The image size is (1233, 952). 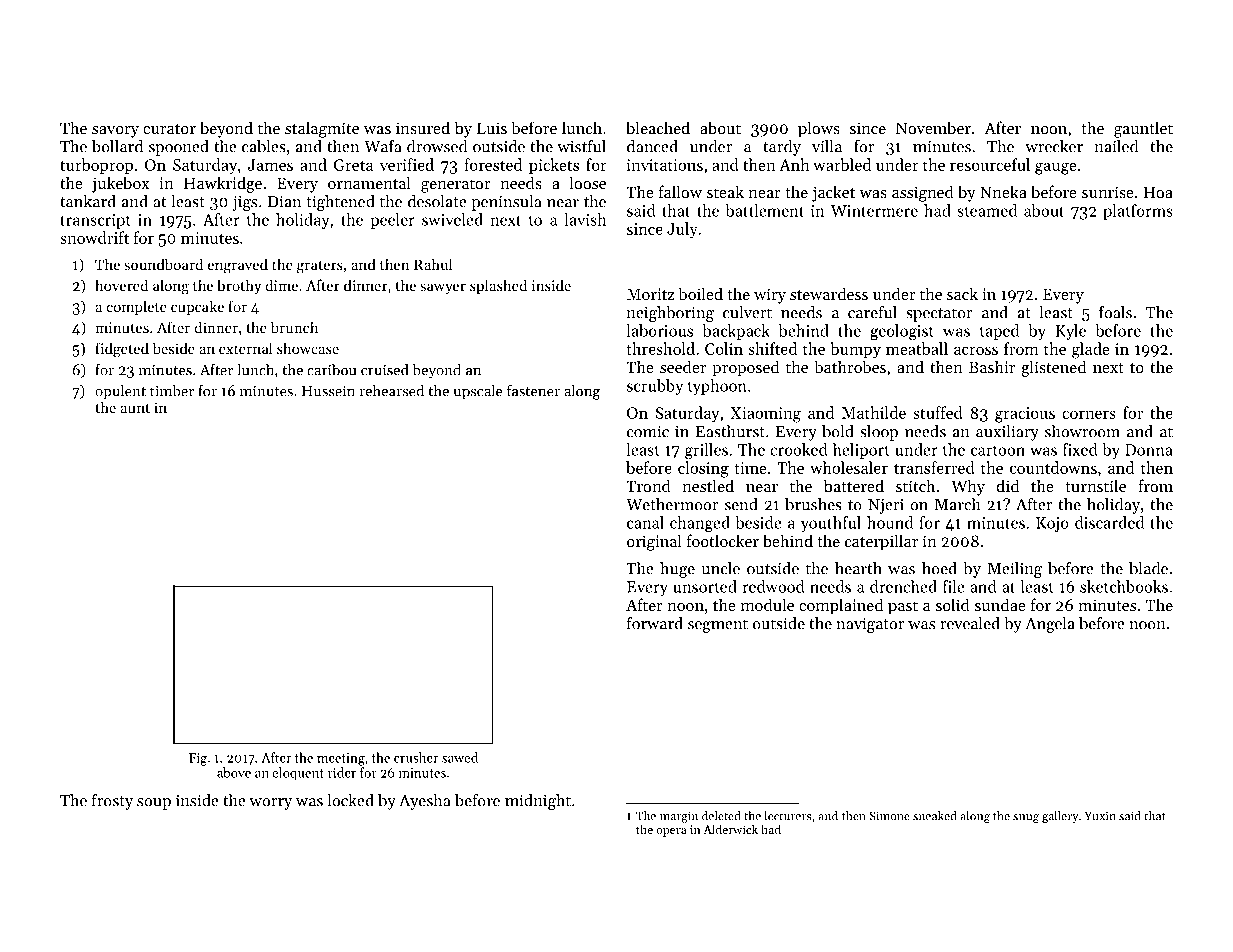 I want to click on lavish, so click(x=585, y=219).
